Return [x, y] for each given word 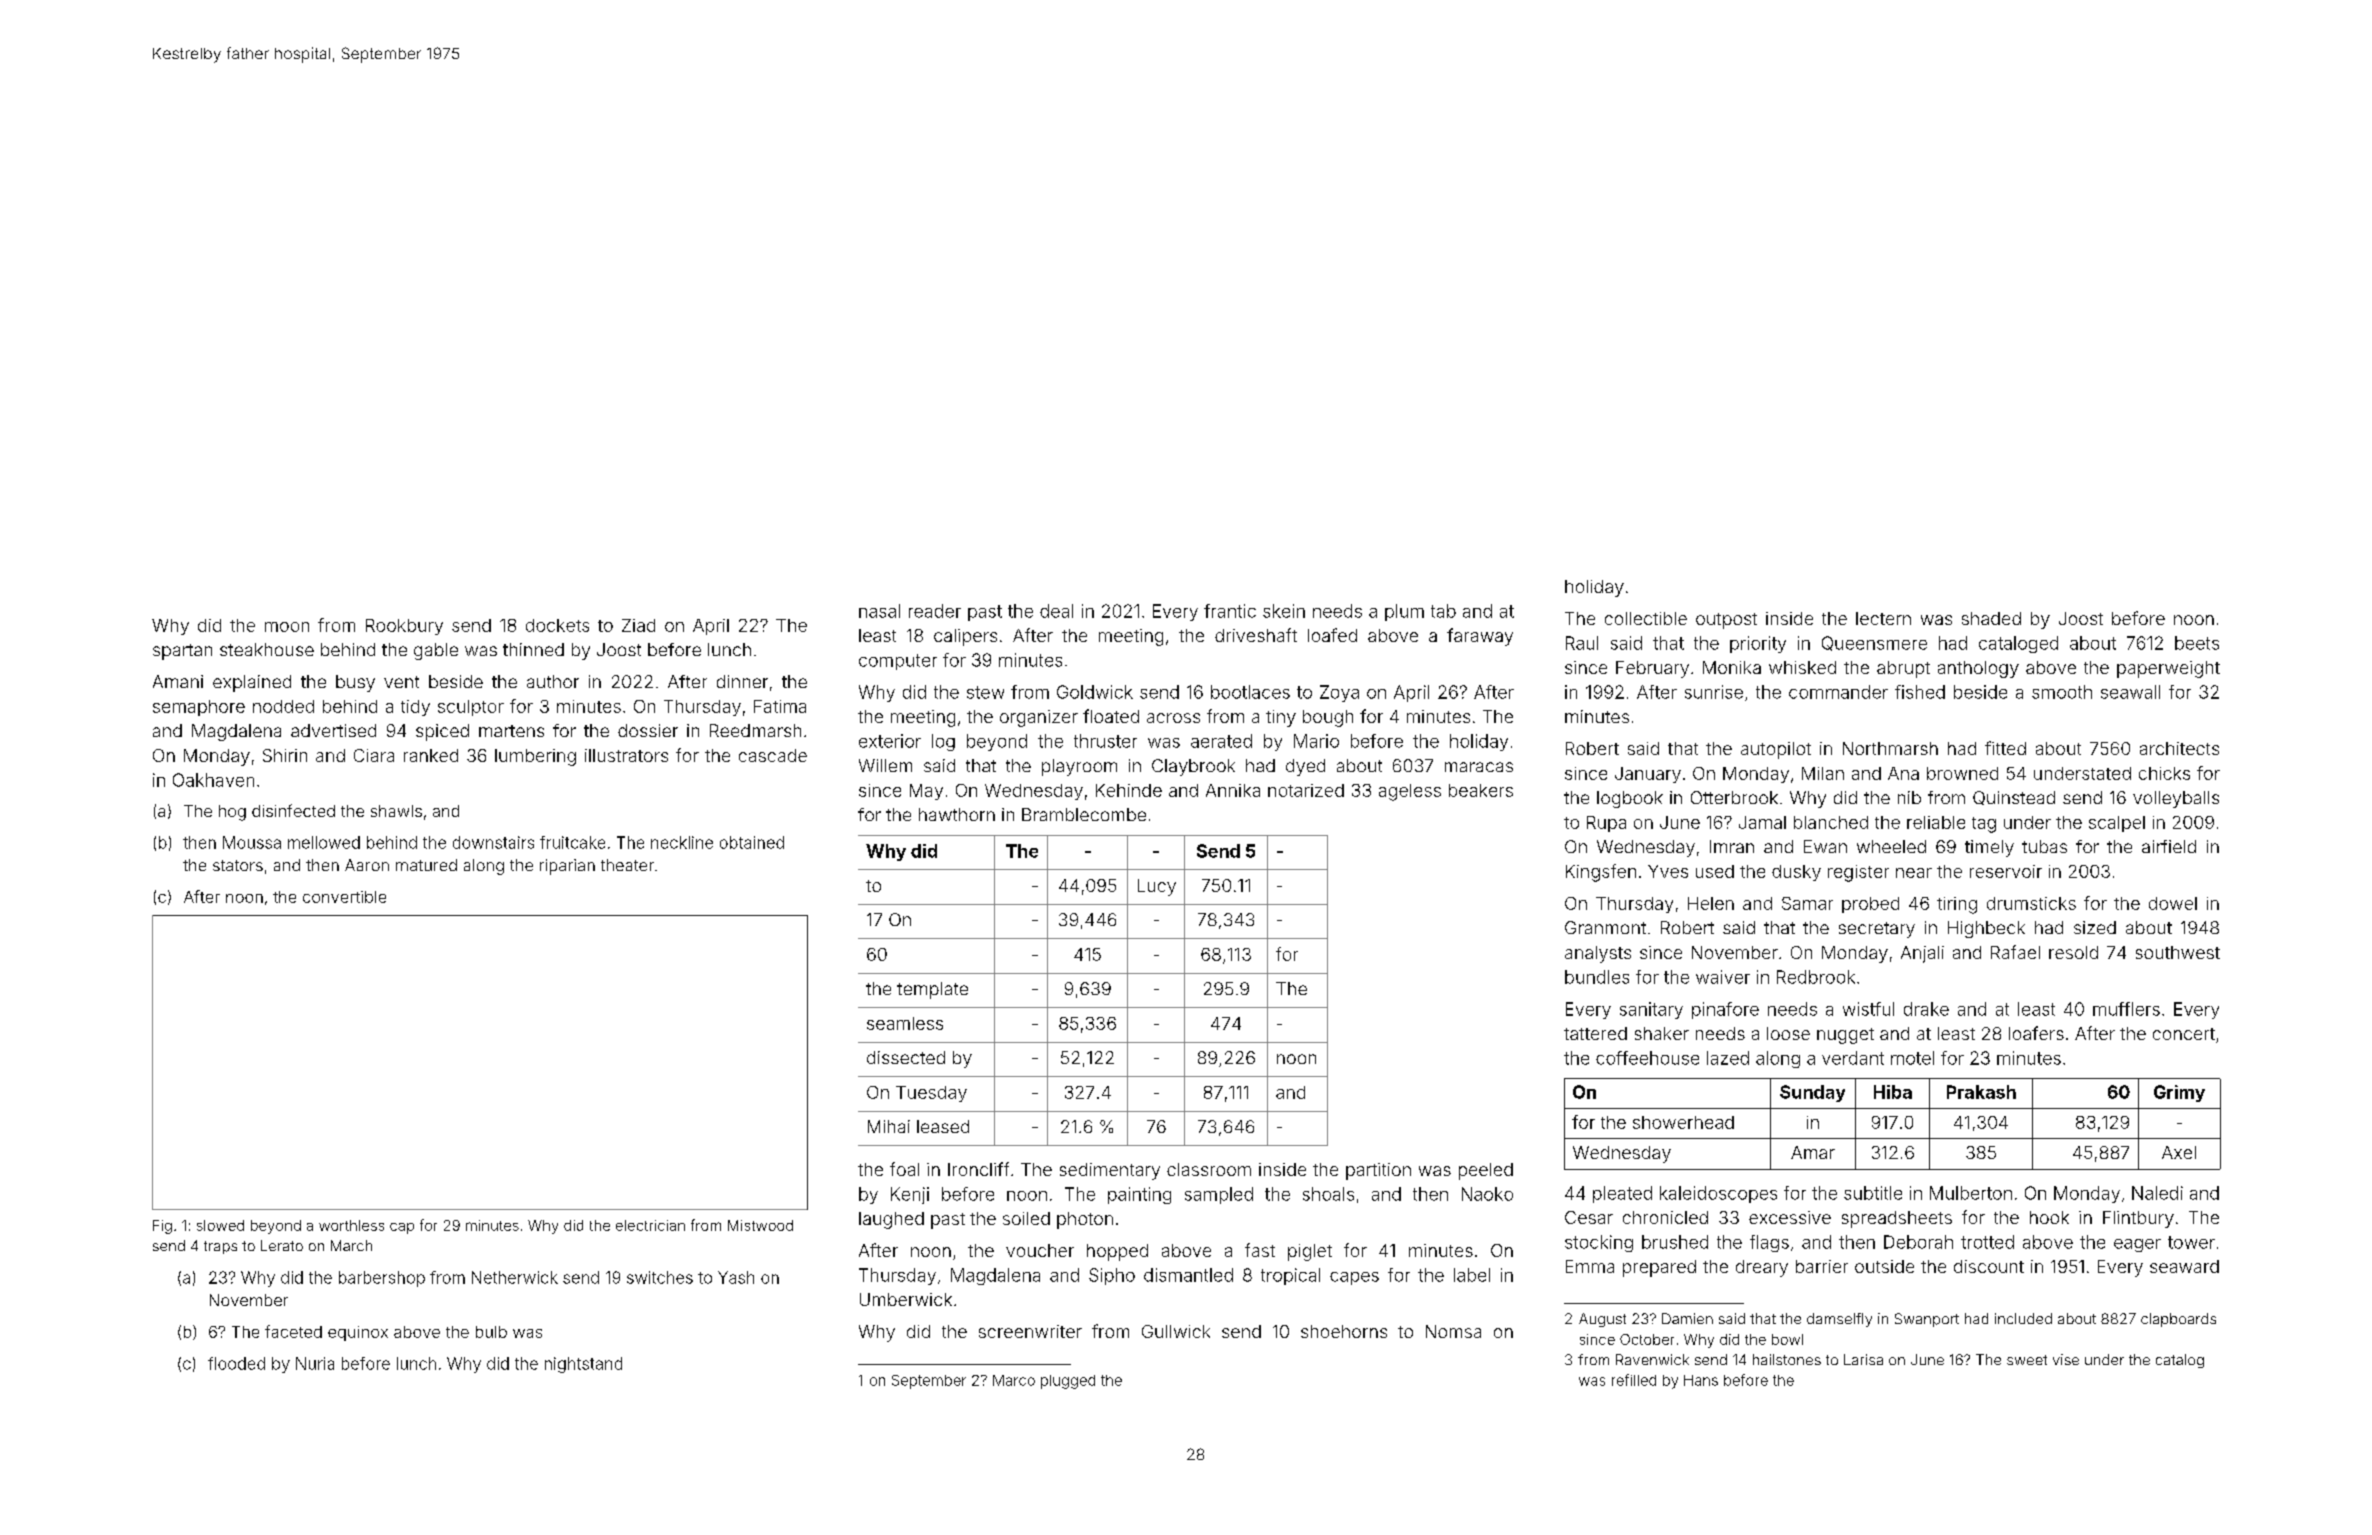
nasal [879, 611]
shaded [1991, 618]
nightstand [583, 1365]
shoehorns [1344, 1331]
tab [1443, 611]
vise [2066, 1359]
